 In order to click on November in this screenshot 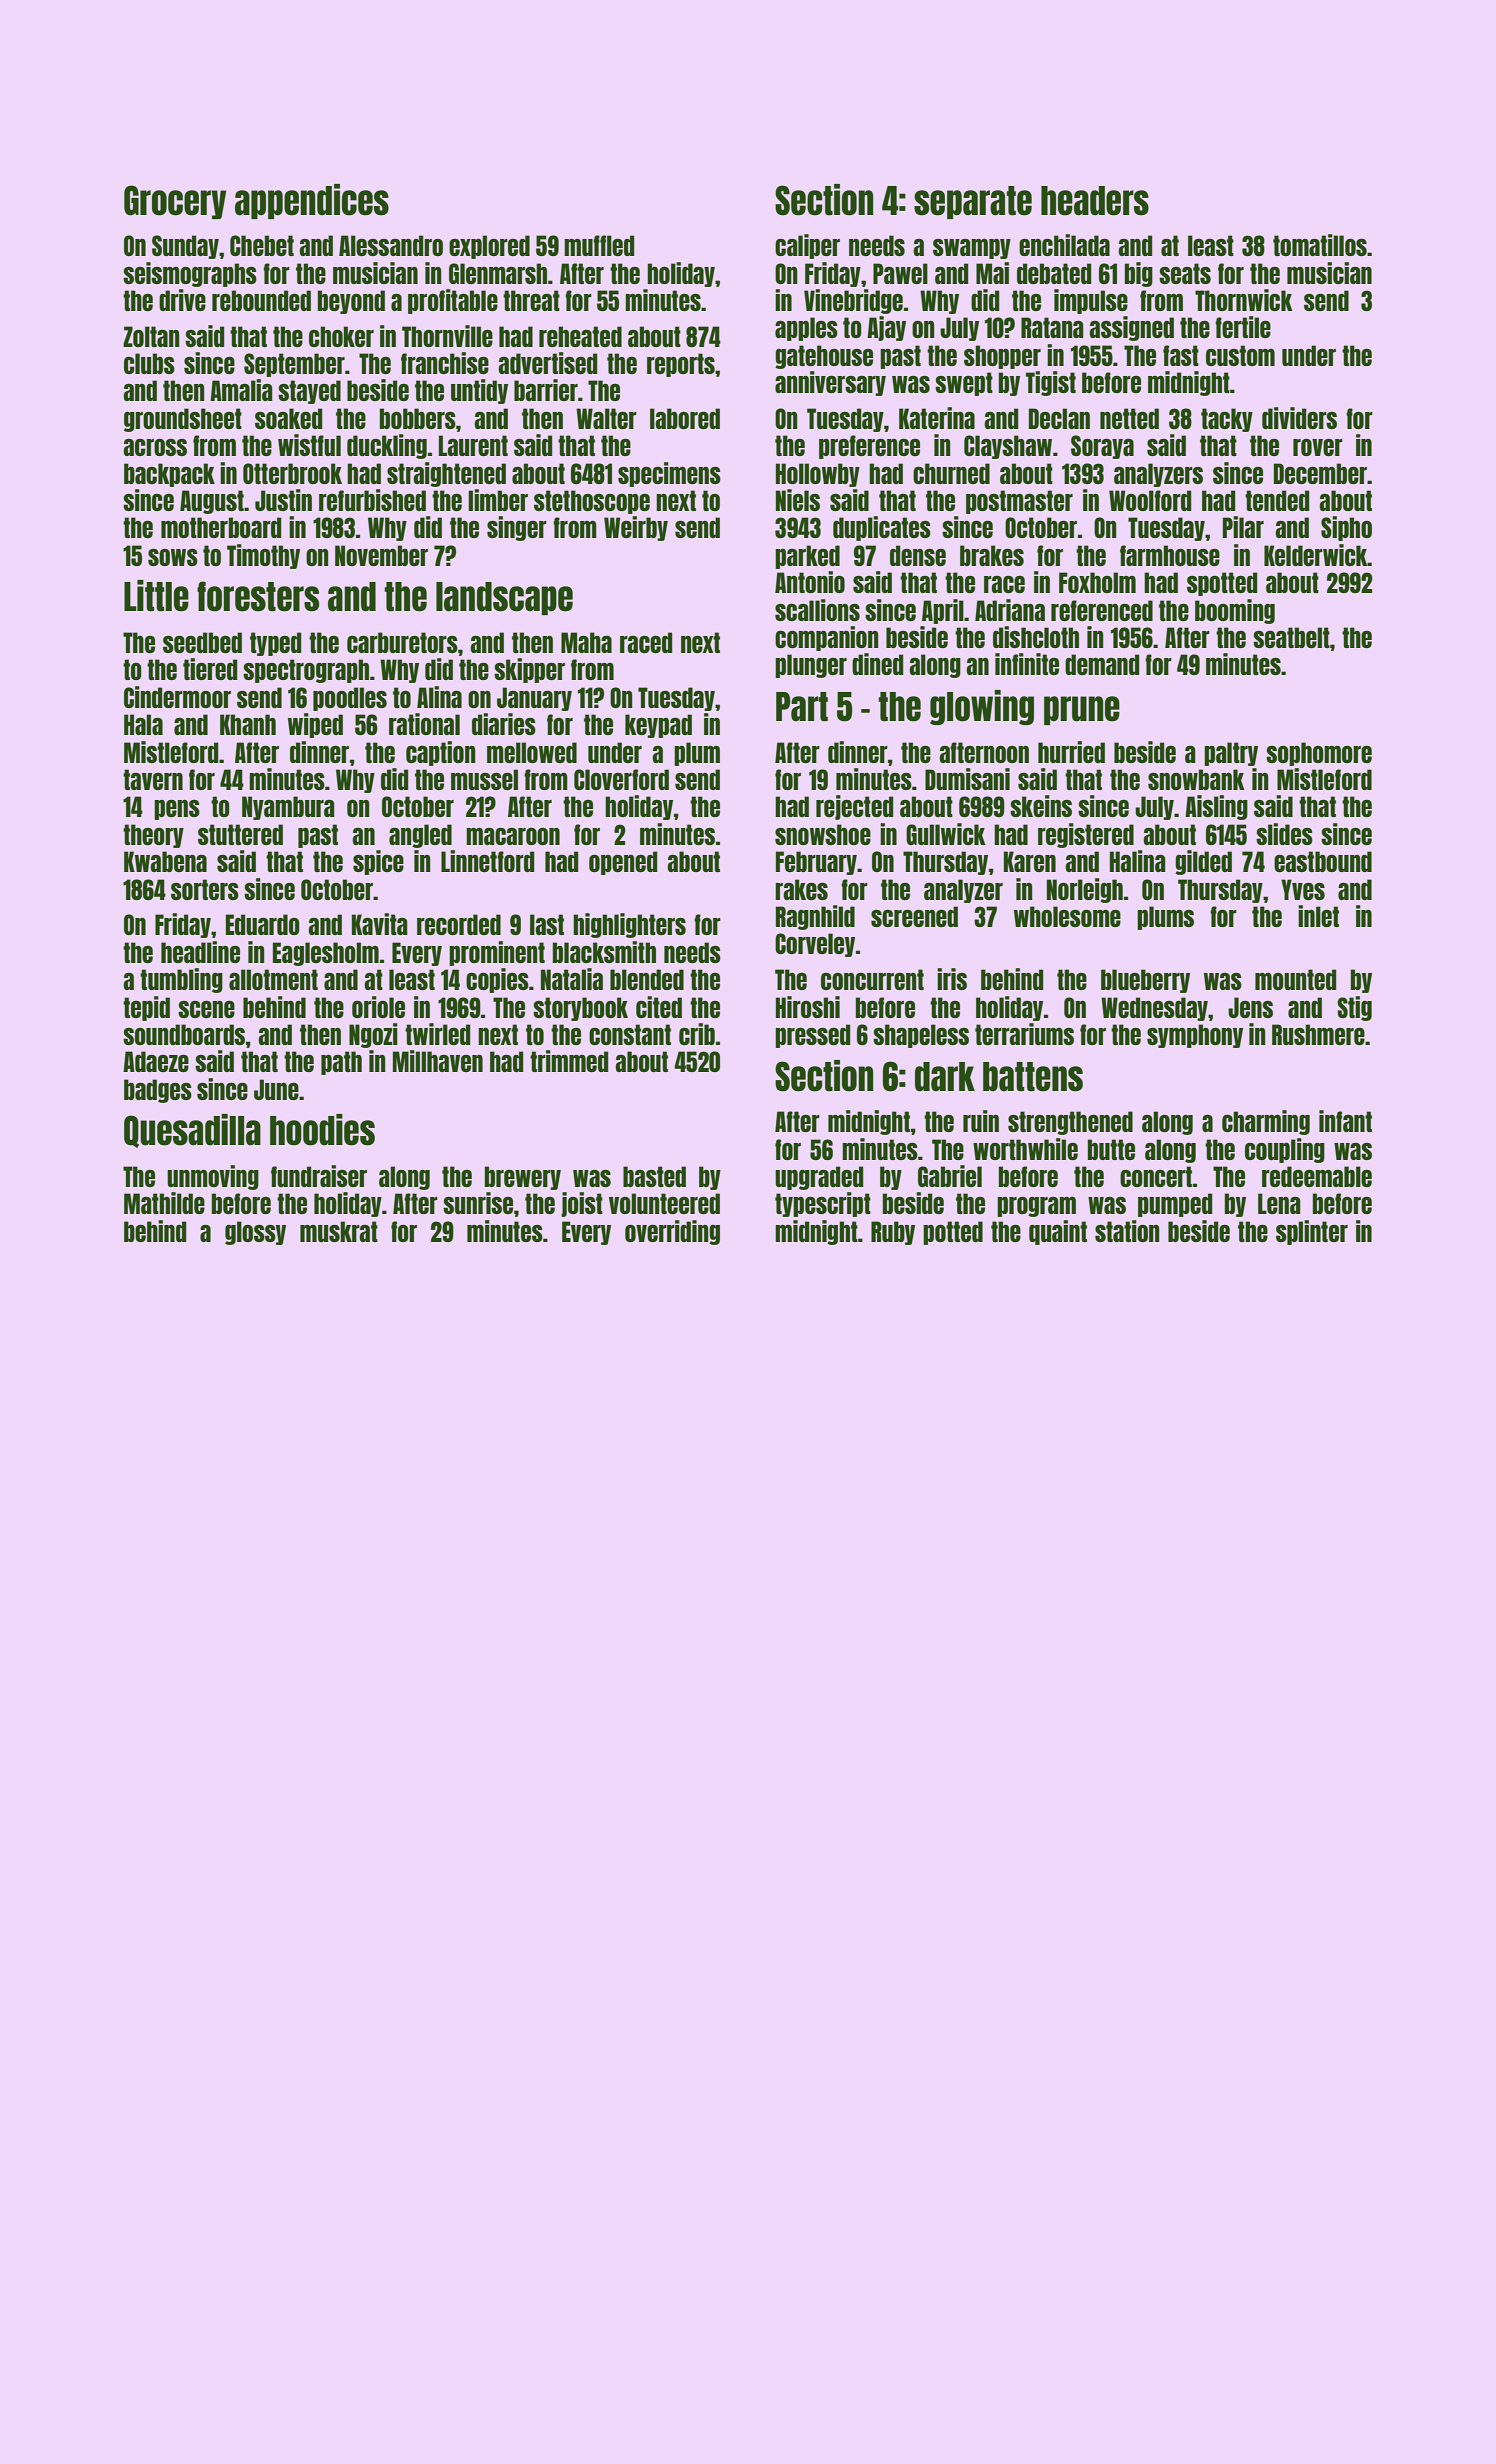, I will do `click(381, 555)`.
